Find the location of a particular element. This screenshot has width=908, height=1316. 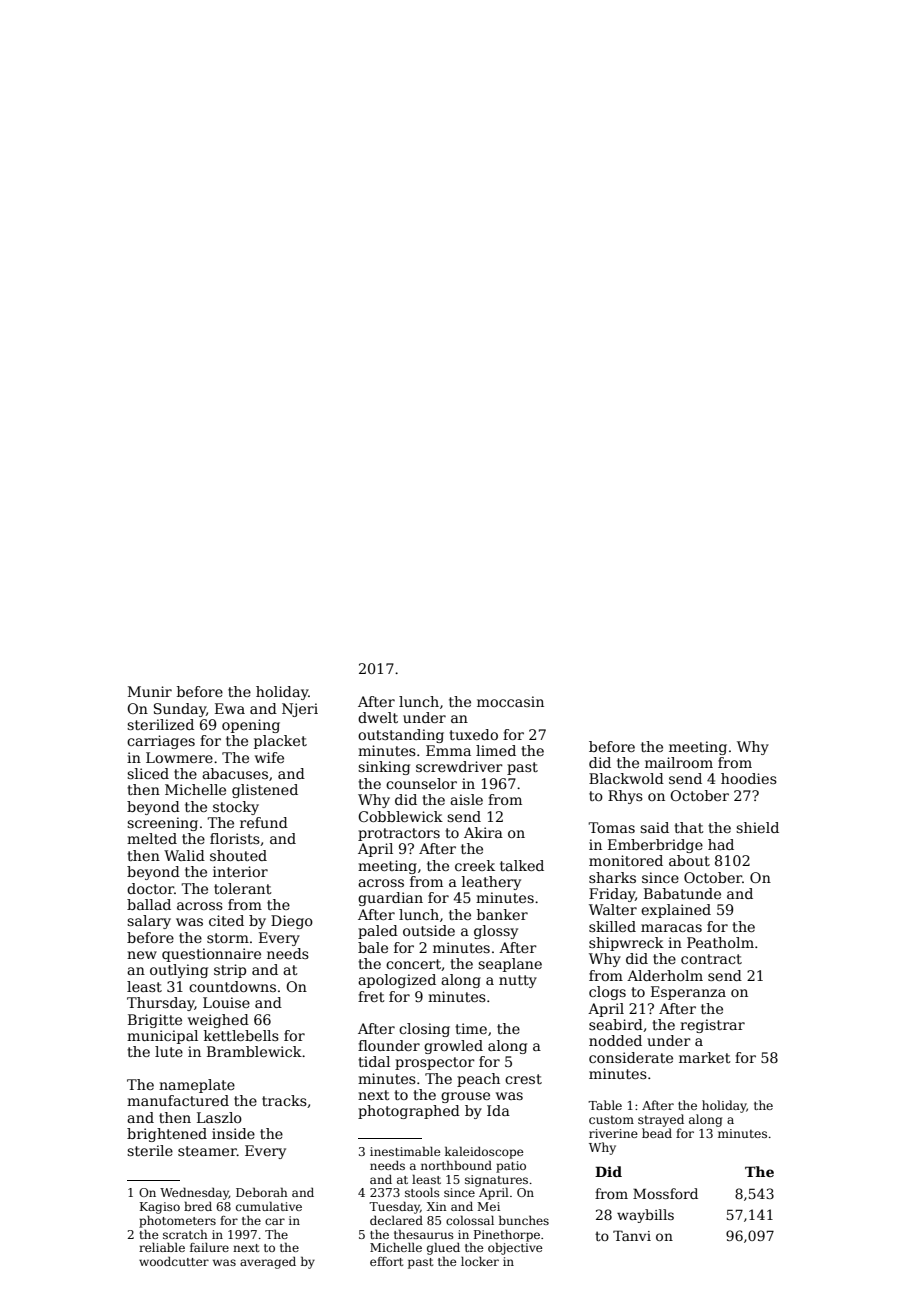

Laszlo is located at coordinates (219, 1117).
